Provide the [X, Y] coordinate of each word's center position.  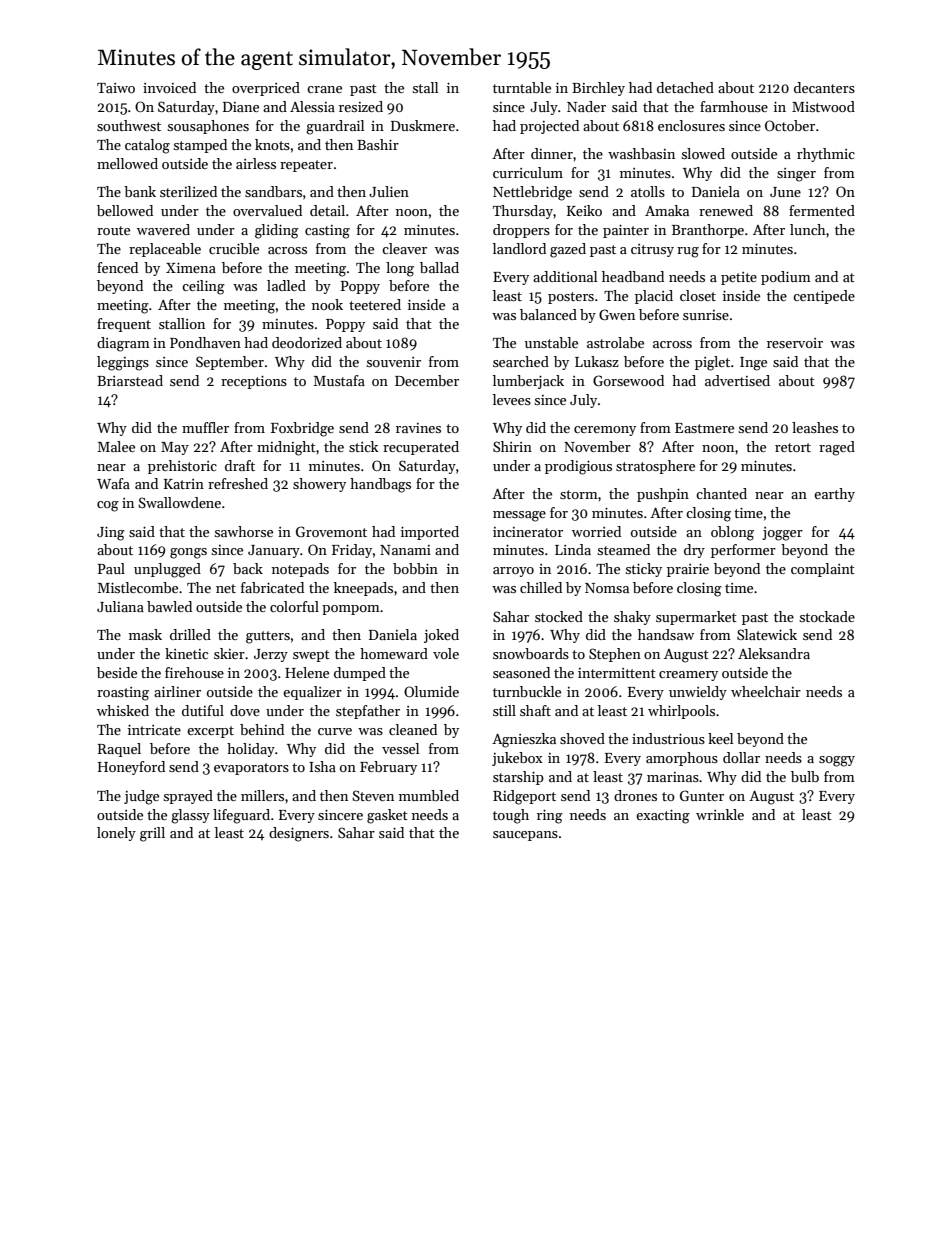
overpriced [266, 89]
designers [299, 834]
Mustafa [339, 380]
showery [319, 485]
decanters [824, 87]
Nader [586, 106]
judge [141, 797]
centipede [824, 297]
